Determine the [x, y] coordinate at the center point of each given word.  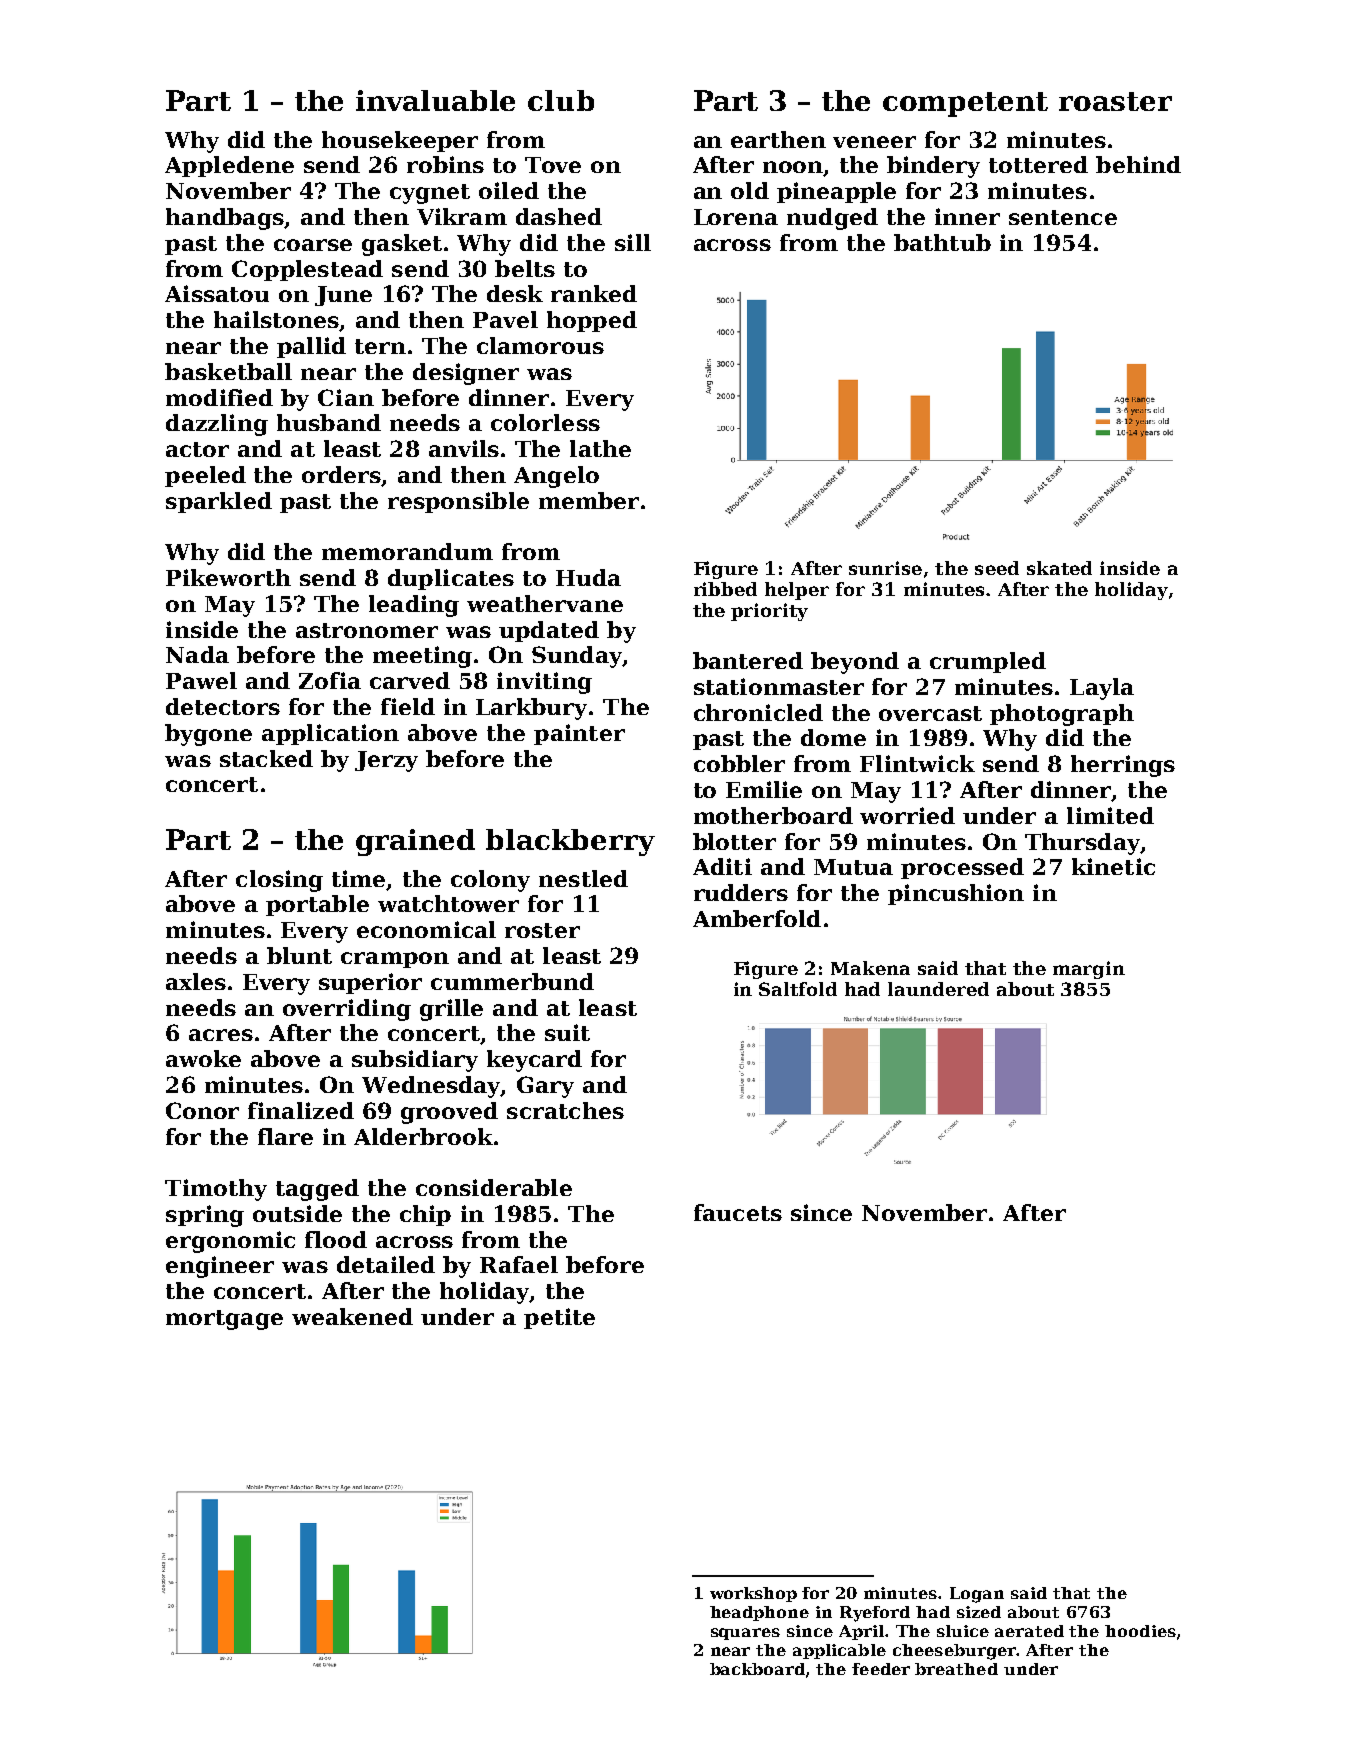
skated [1059, 568]
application [330, 734]
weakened [352, 1316]
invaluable [435, 100]
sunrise [885, 568]
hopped [592, 321]
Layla [1102, 689]
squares [745, 1634]
